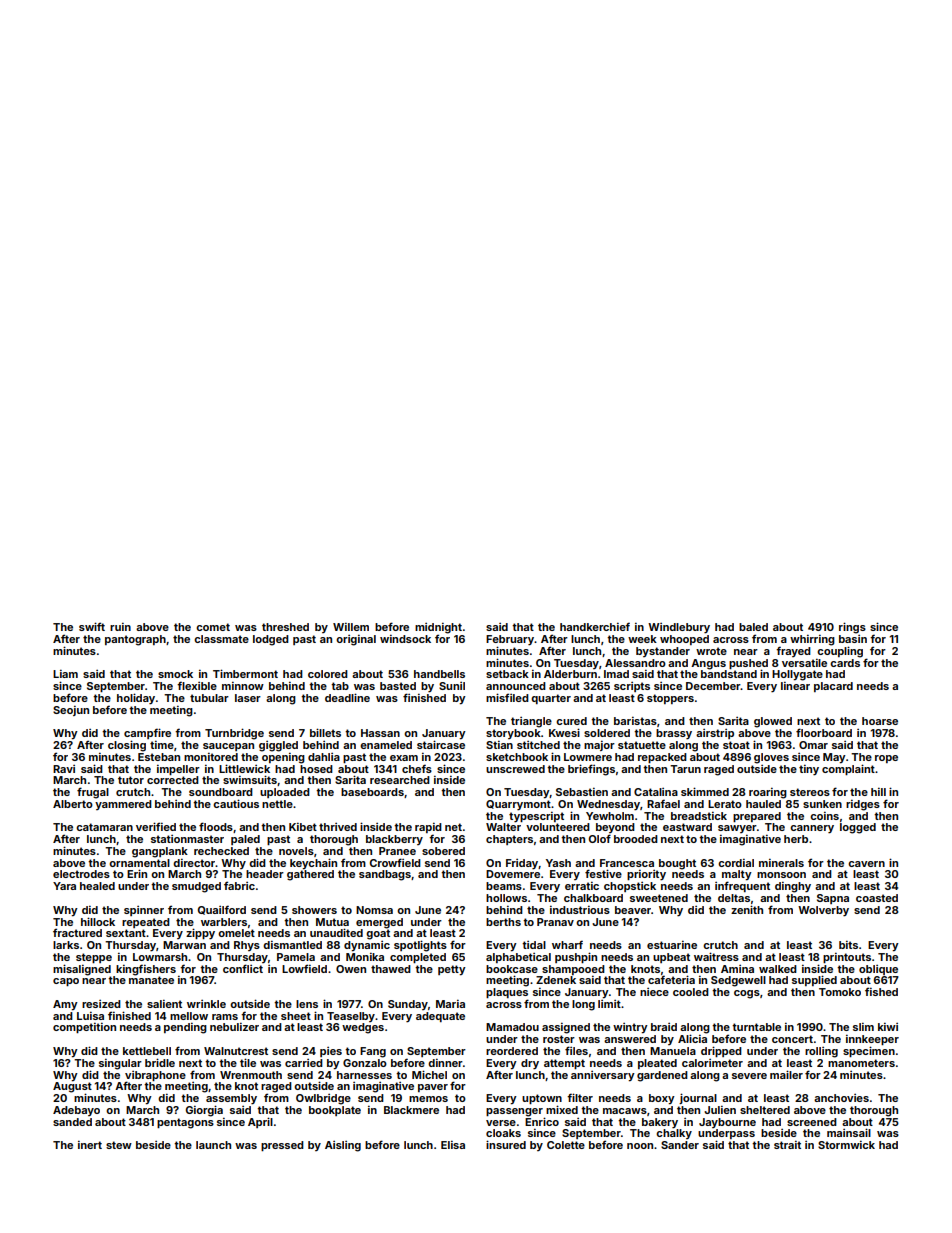  Describe the element at coordinates (72, 1087) in the screenshot. I see `August` at that location.
